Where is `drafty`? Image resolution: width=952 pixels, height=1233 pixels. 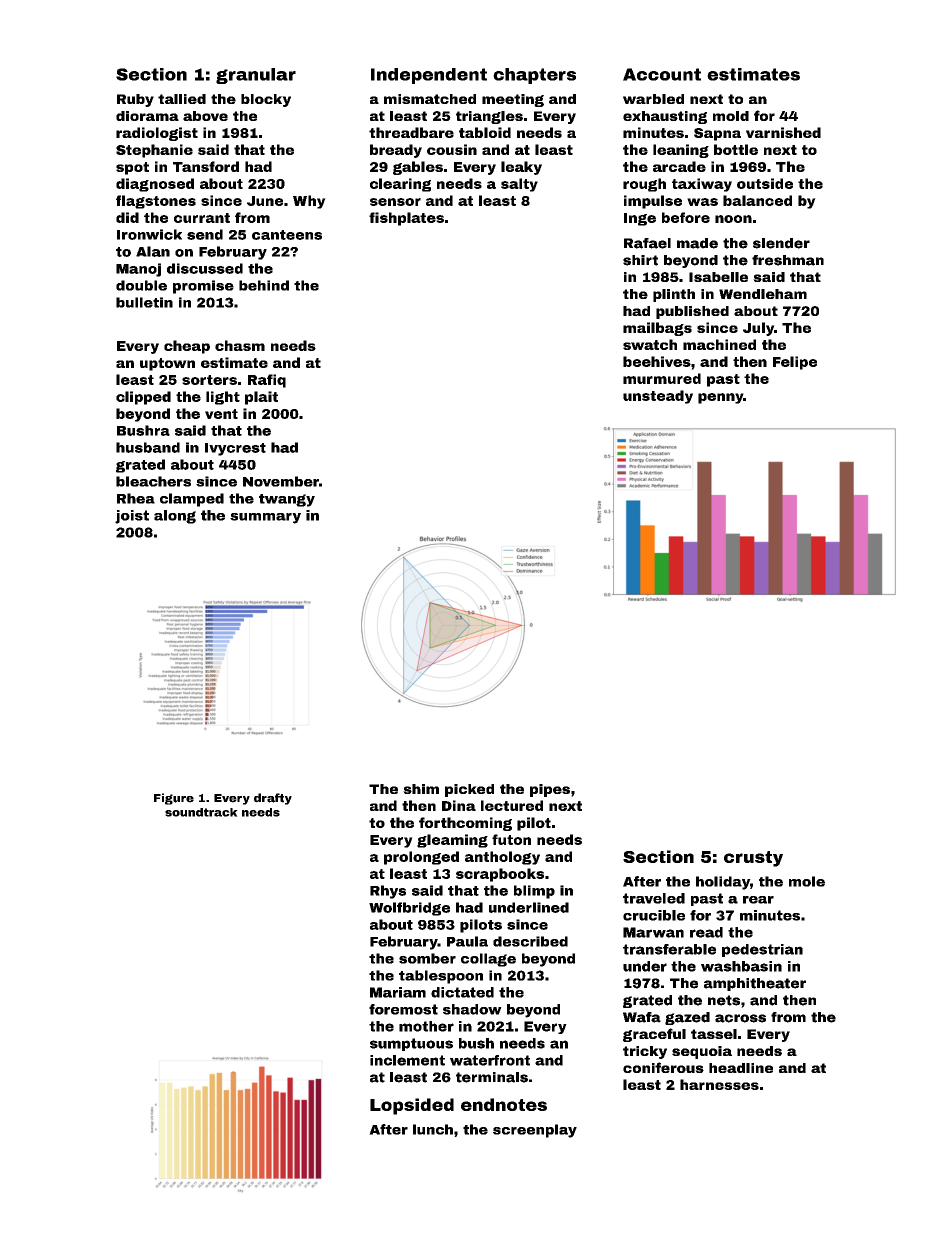 drafty is located at coordinates (273, 799).
